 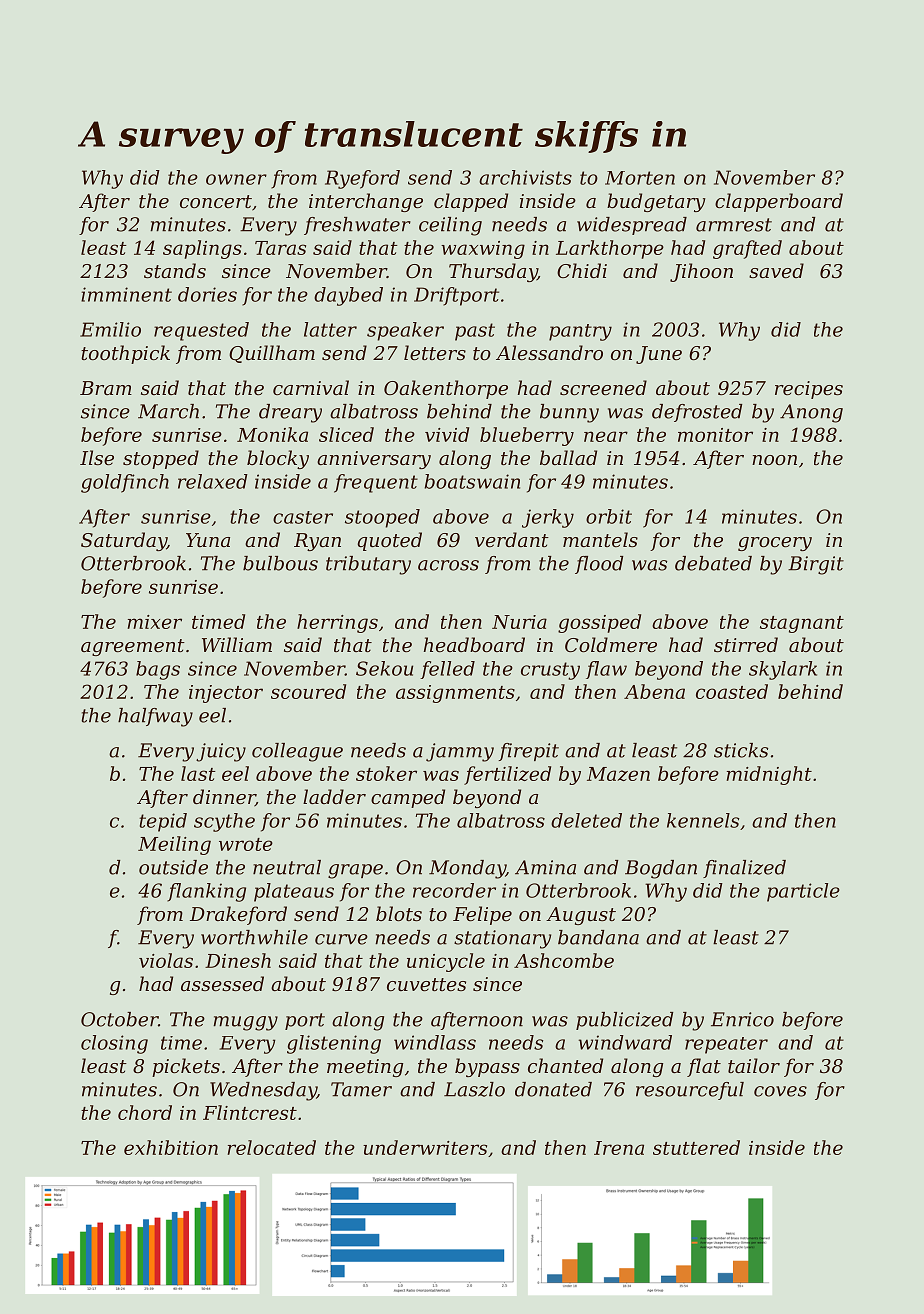 I want to click on verdant, so click(x=512, y=539).
